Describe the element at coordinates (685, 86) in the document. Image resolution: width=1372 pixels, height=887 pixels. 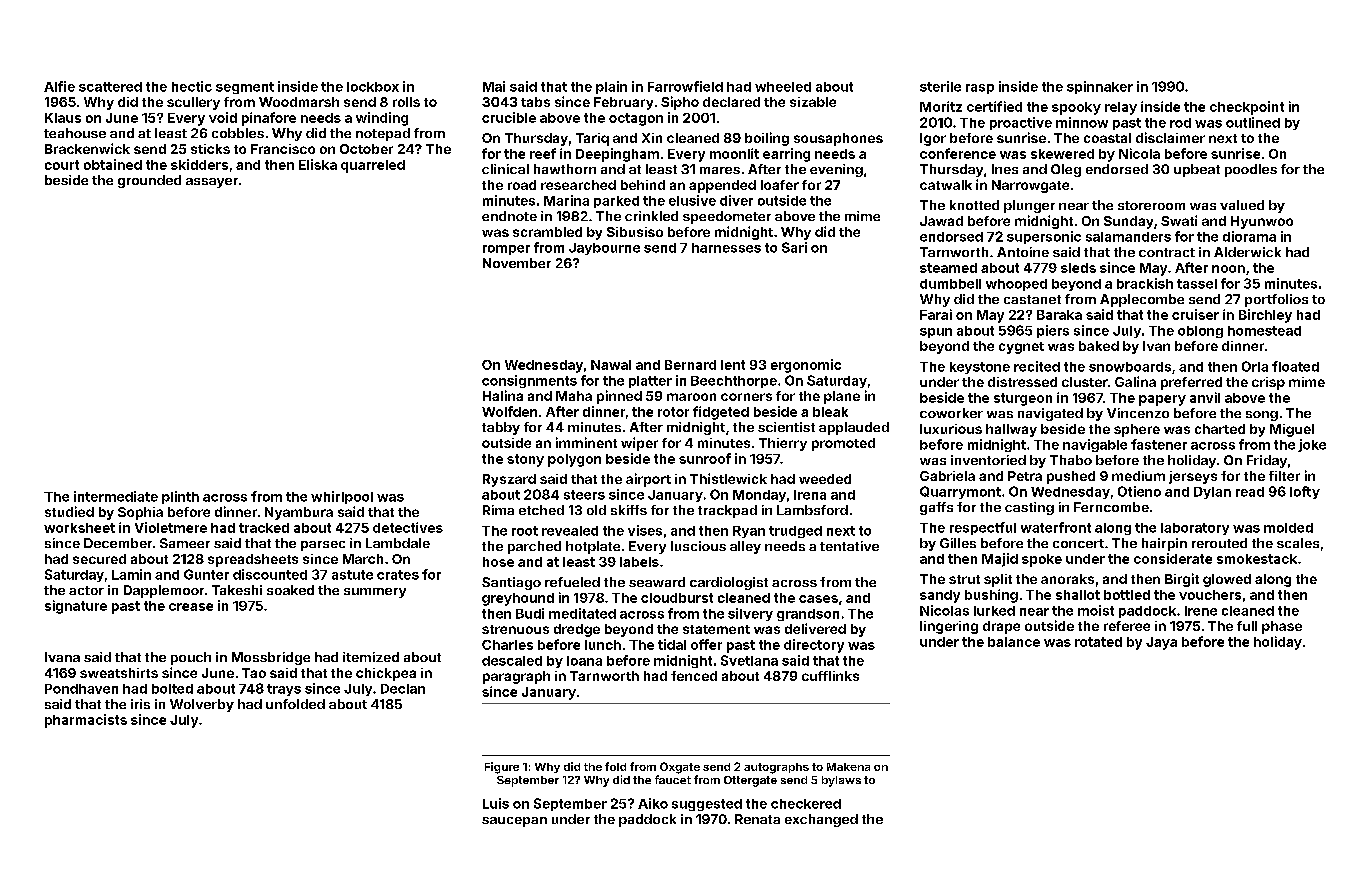
I see `Farrowfield` at that location.
